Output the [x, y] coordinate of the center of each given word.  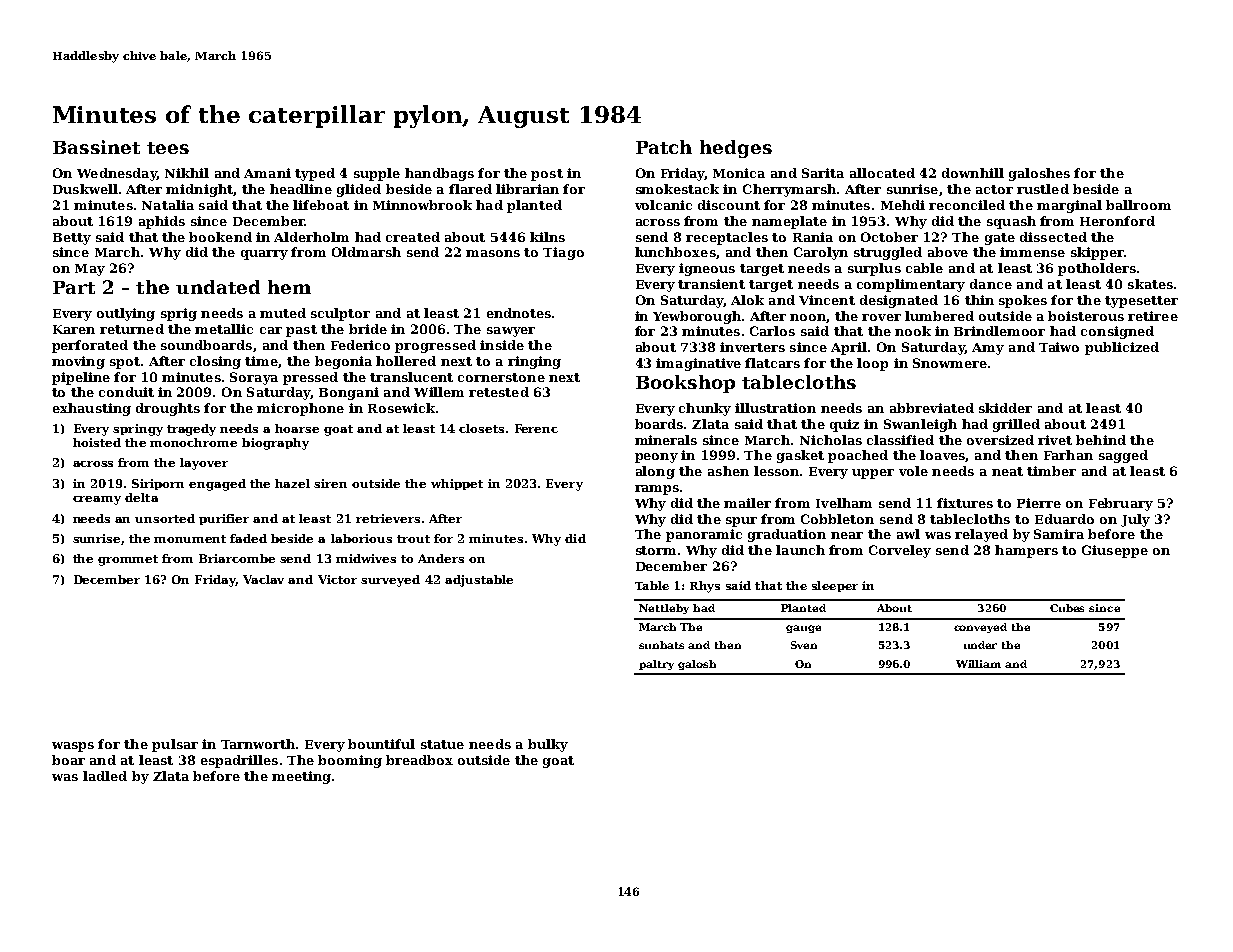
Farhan [1068, 455]
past [301, 331]
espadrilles [239, 761]
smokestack [677, 189]
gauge [803, 629]
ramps [657, 490]
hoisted [97, 442]
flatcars [772, 363]
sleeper [835, 586]
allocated [882, 173]
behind [1101, 440]
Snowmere [950, 363]
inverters [752, 347]
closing [215, 362]
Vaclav [263, 579]
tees [168, 148]
